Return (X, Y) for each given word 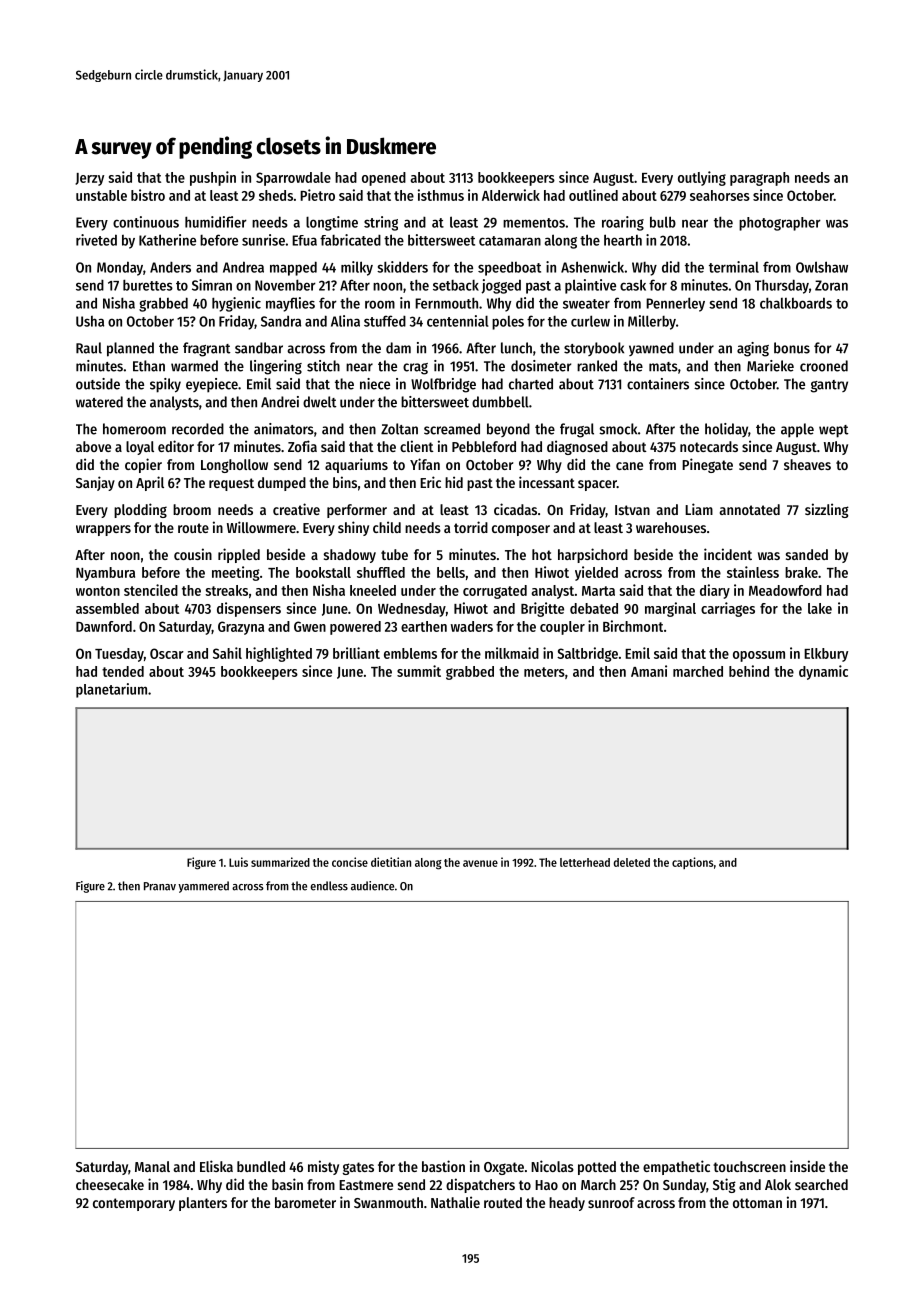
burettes (148, 285)
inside (807, 1166)
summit (419, 671)
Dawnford (104, 626)
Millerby (652, 322)
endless (329, 886)
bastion (443, 1166)
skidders (402, 267)
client (417, 446)
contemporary (134, 1204)
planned (130, 349)
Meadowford (785, 590)
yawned (651, 349)
